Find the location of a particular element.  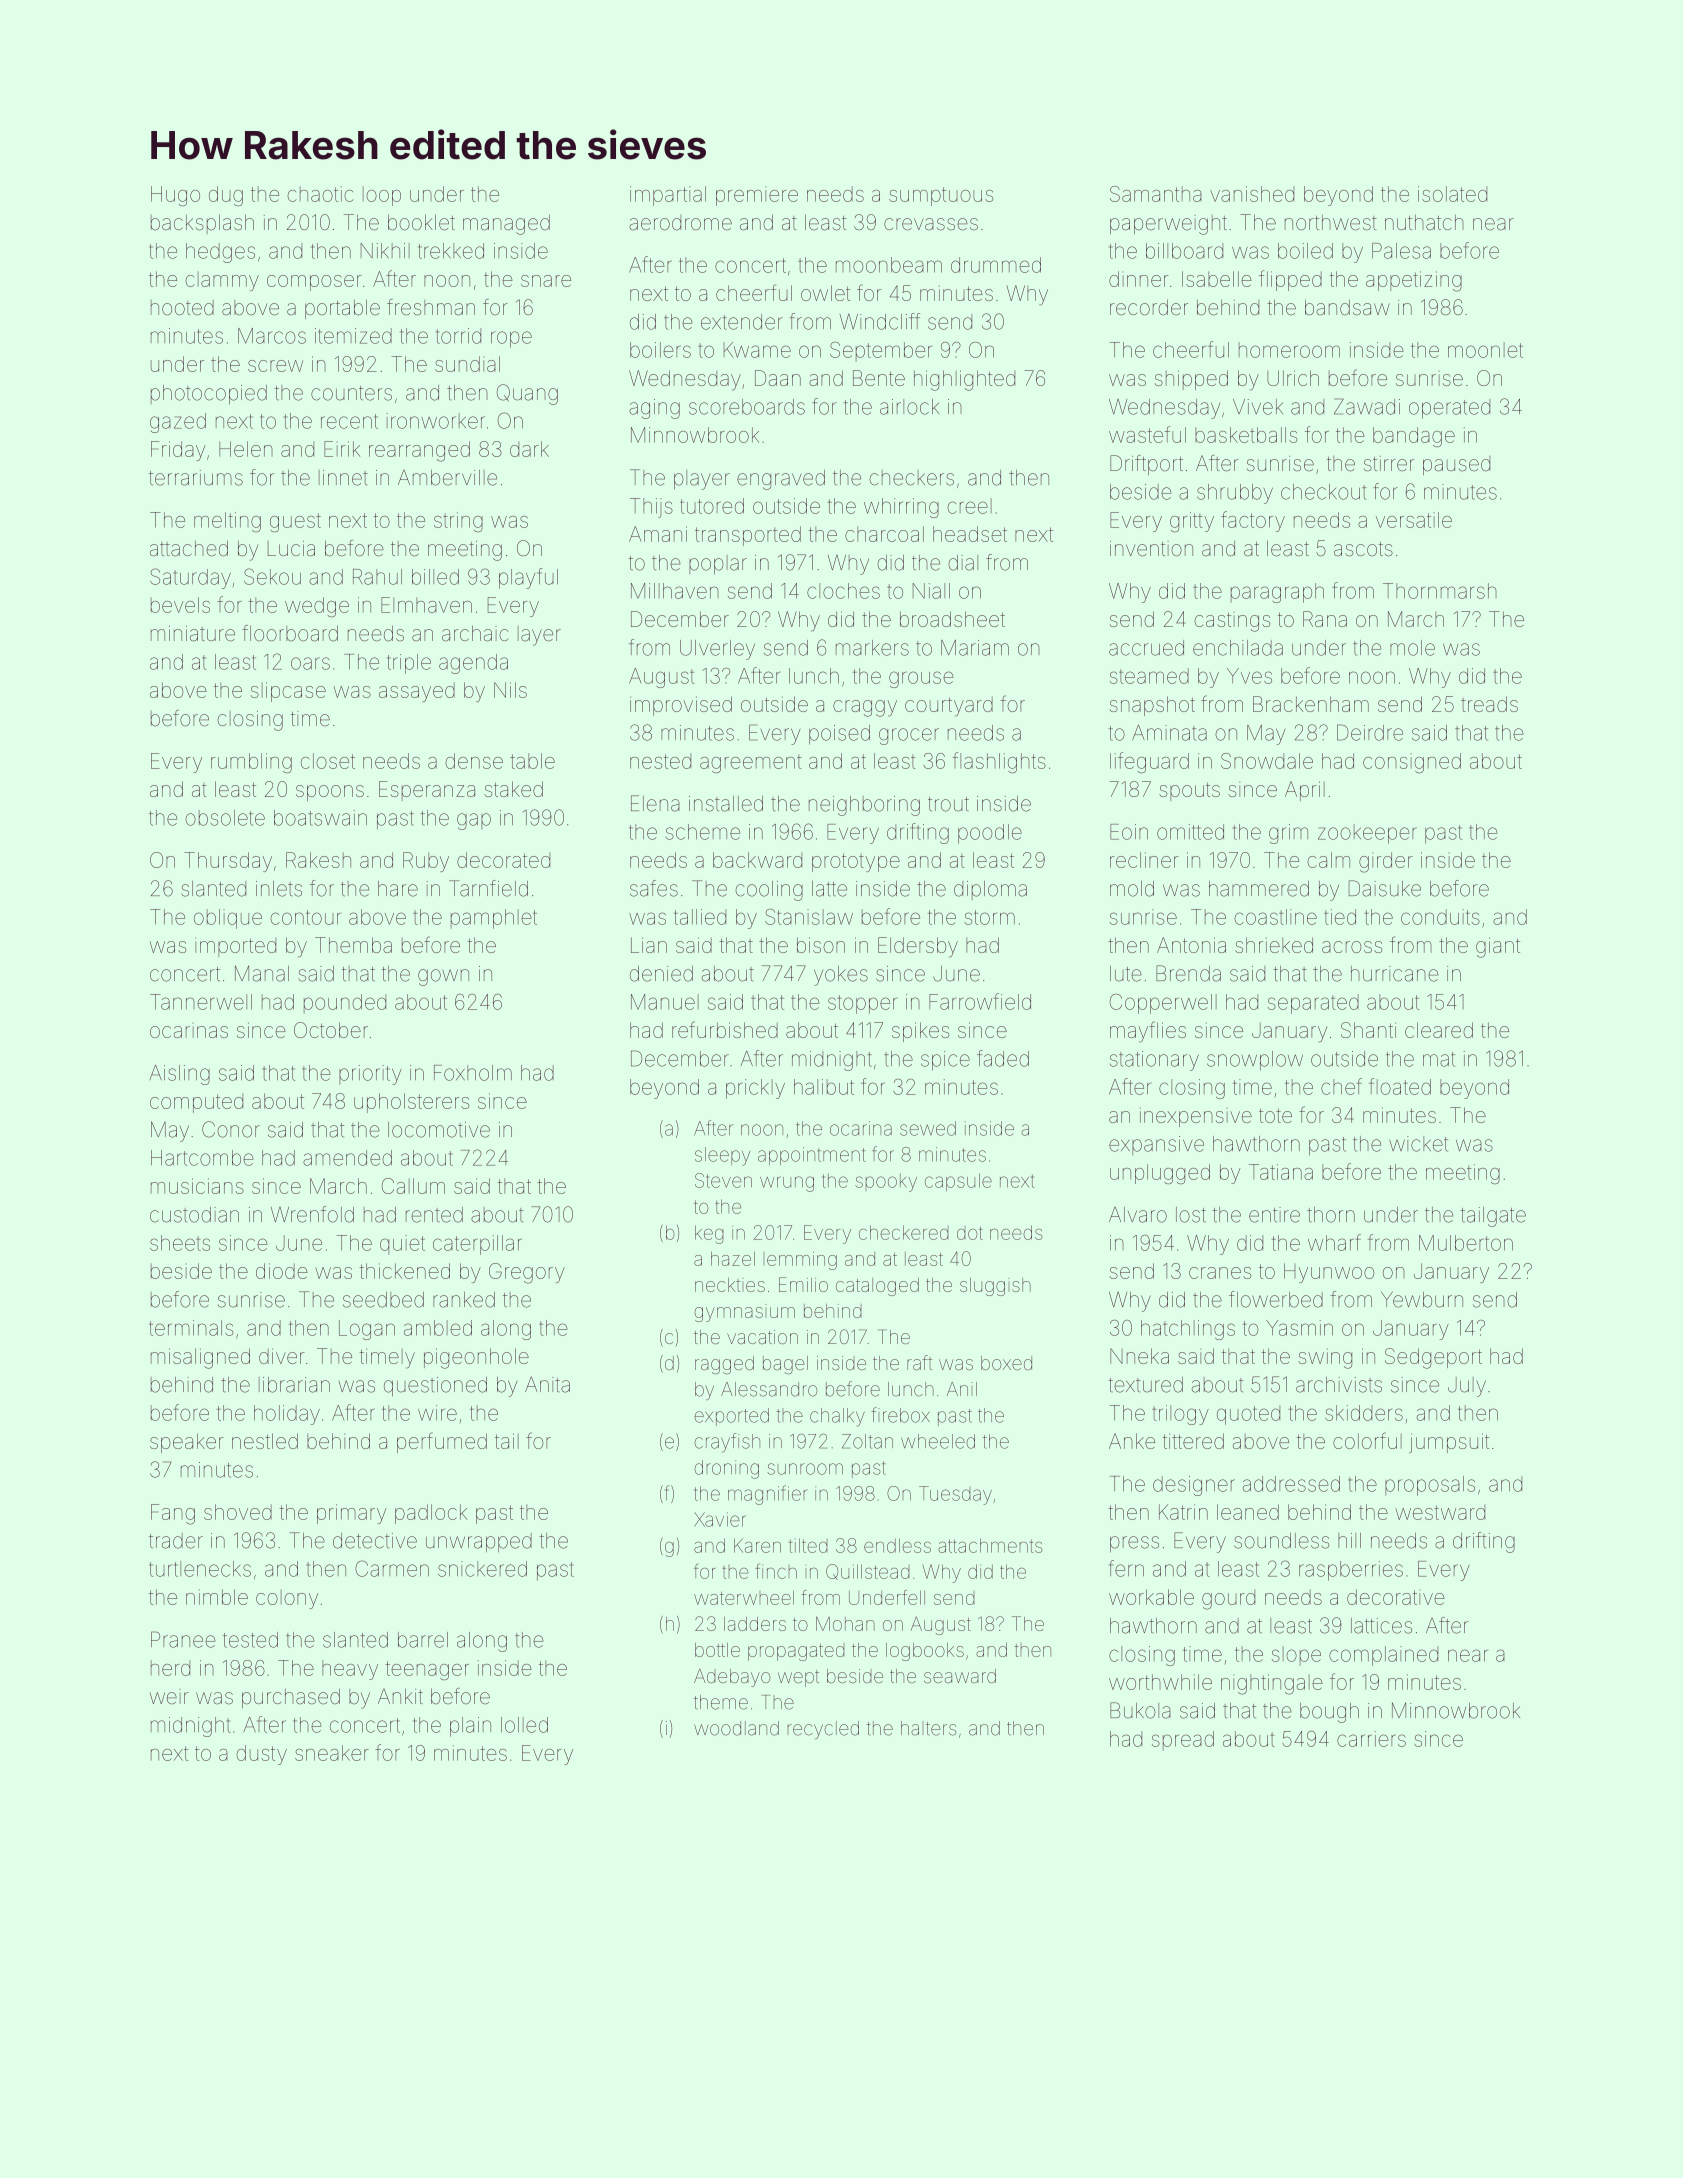

Millhaven is located at coordinates (675, 591).
